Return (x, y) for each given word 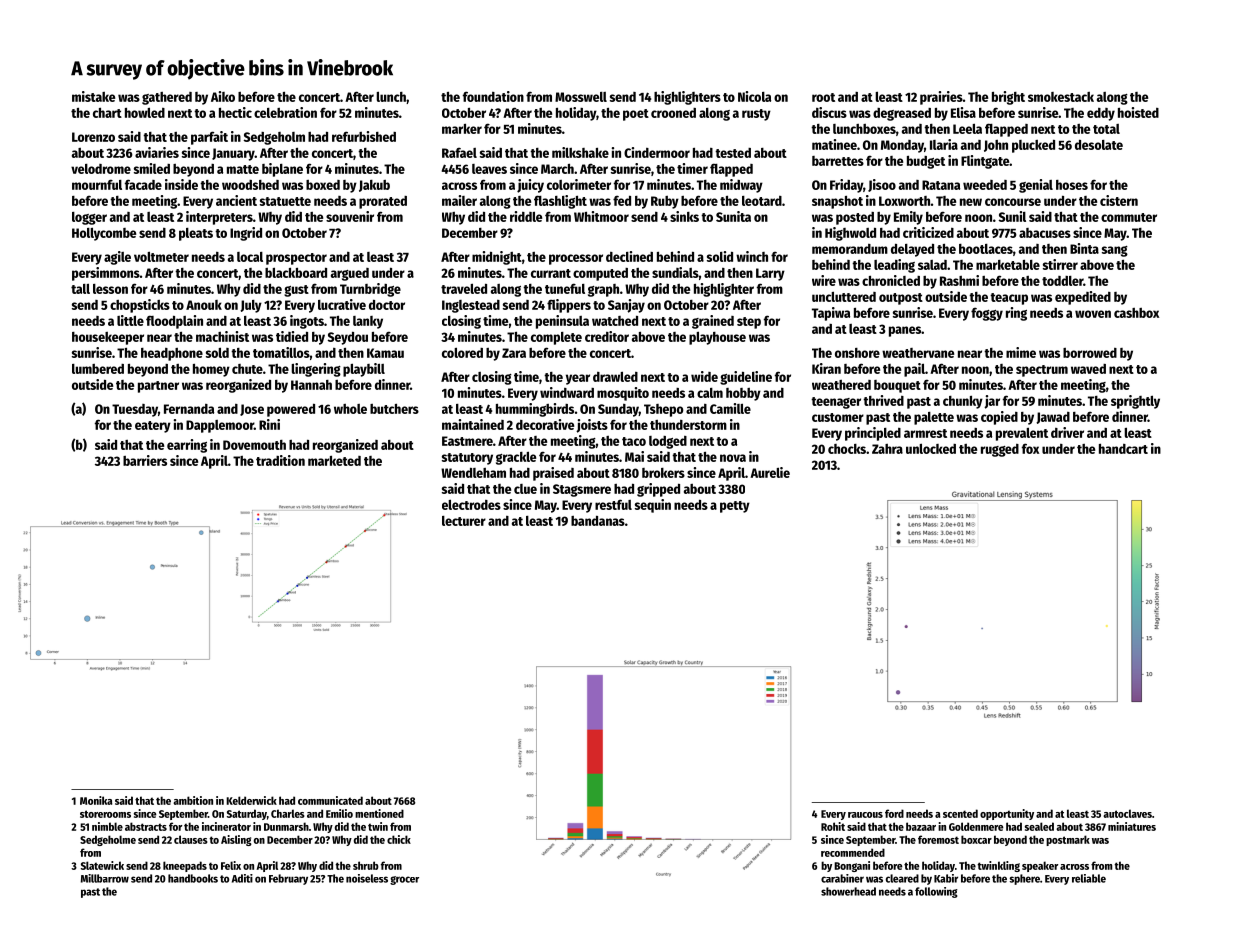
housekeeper (108, 338)
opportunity (1007, 814)
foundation (493, 96)
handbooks (193, 878)
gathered (167, 98)
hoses (1072, 185)
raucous (865, 815)
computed (600, 274)
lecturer (464, 521)
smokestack (1061, 97)
